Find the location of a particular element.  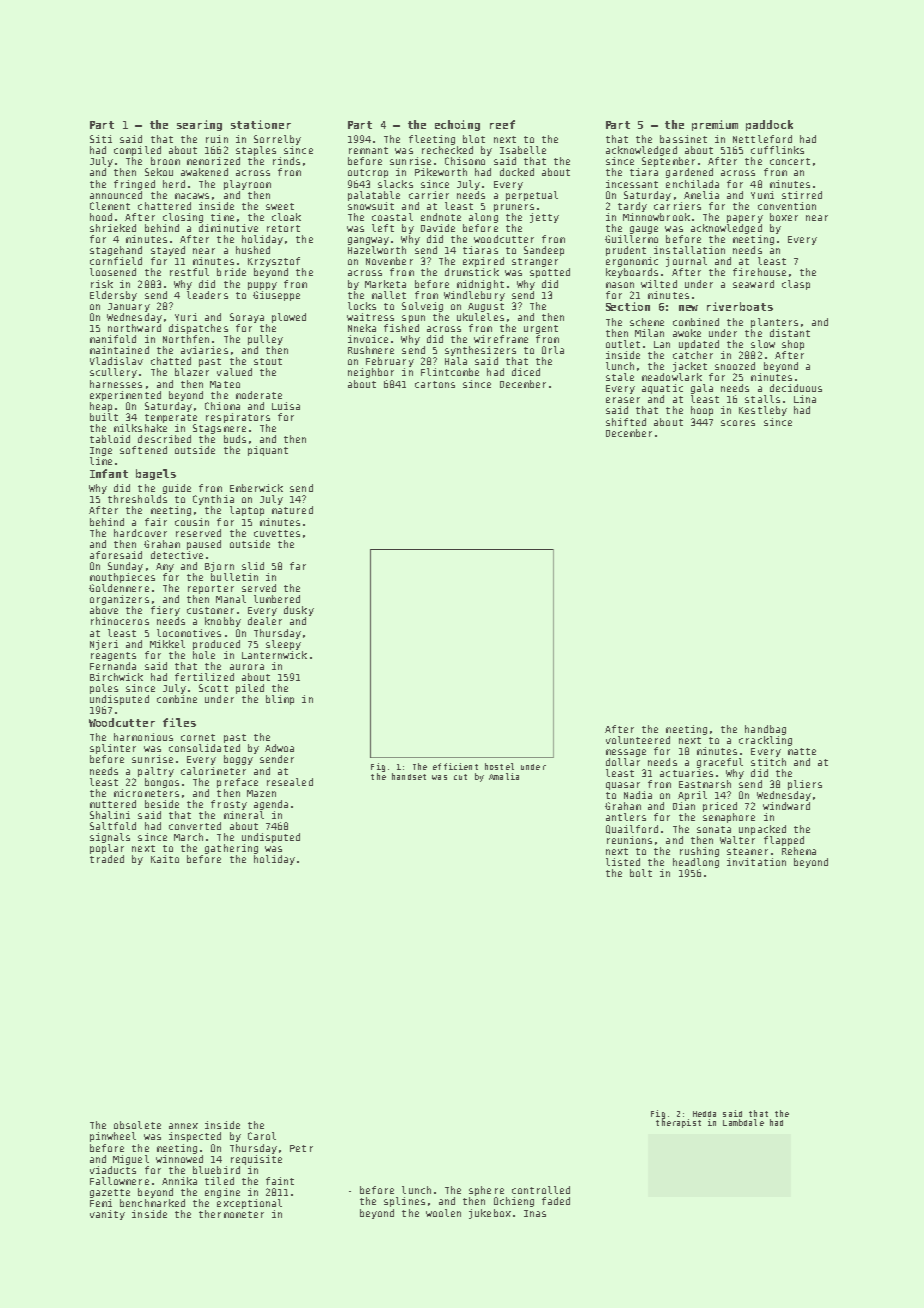

therapist is located at coordinates (678, 1123).
